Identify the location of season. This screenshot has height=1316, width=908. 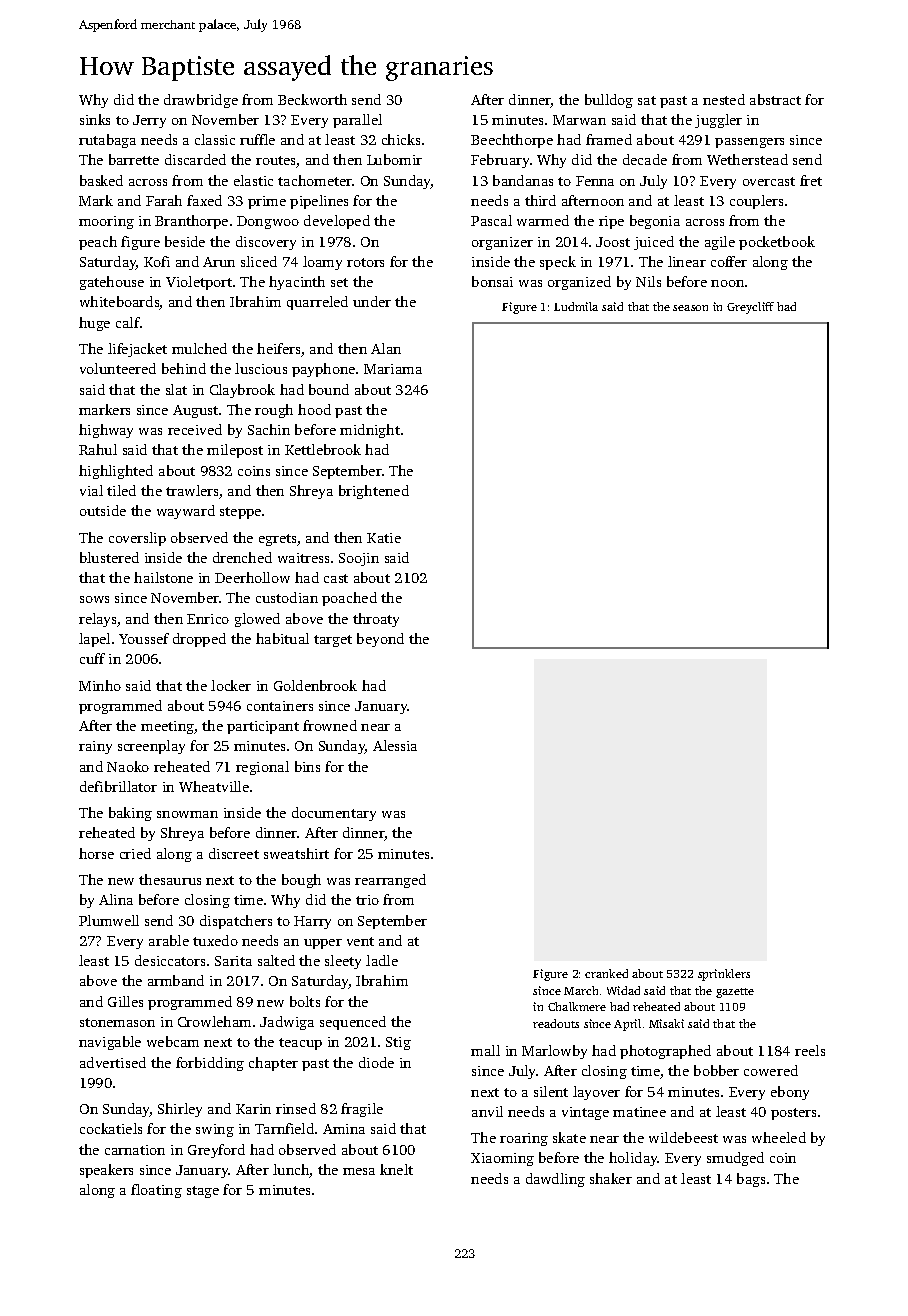
(690, 308).
